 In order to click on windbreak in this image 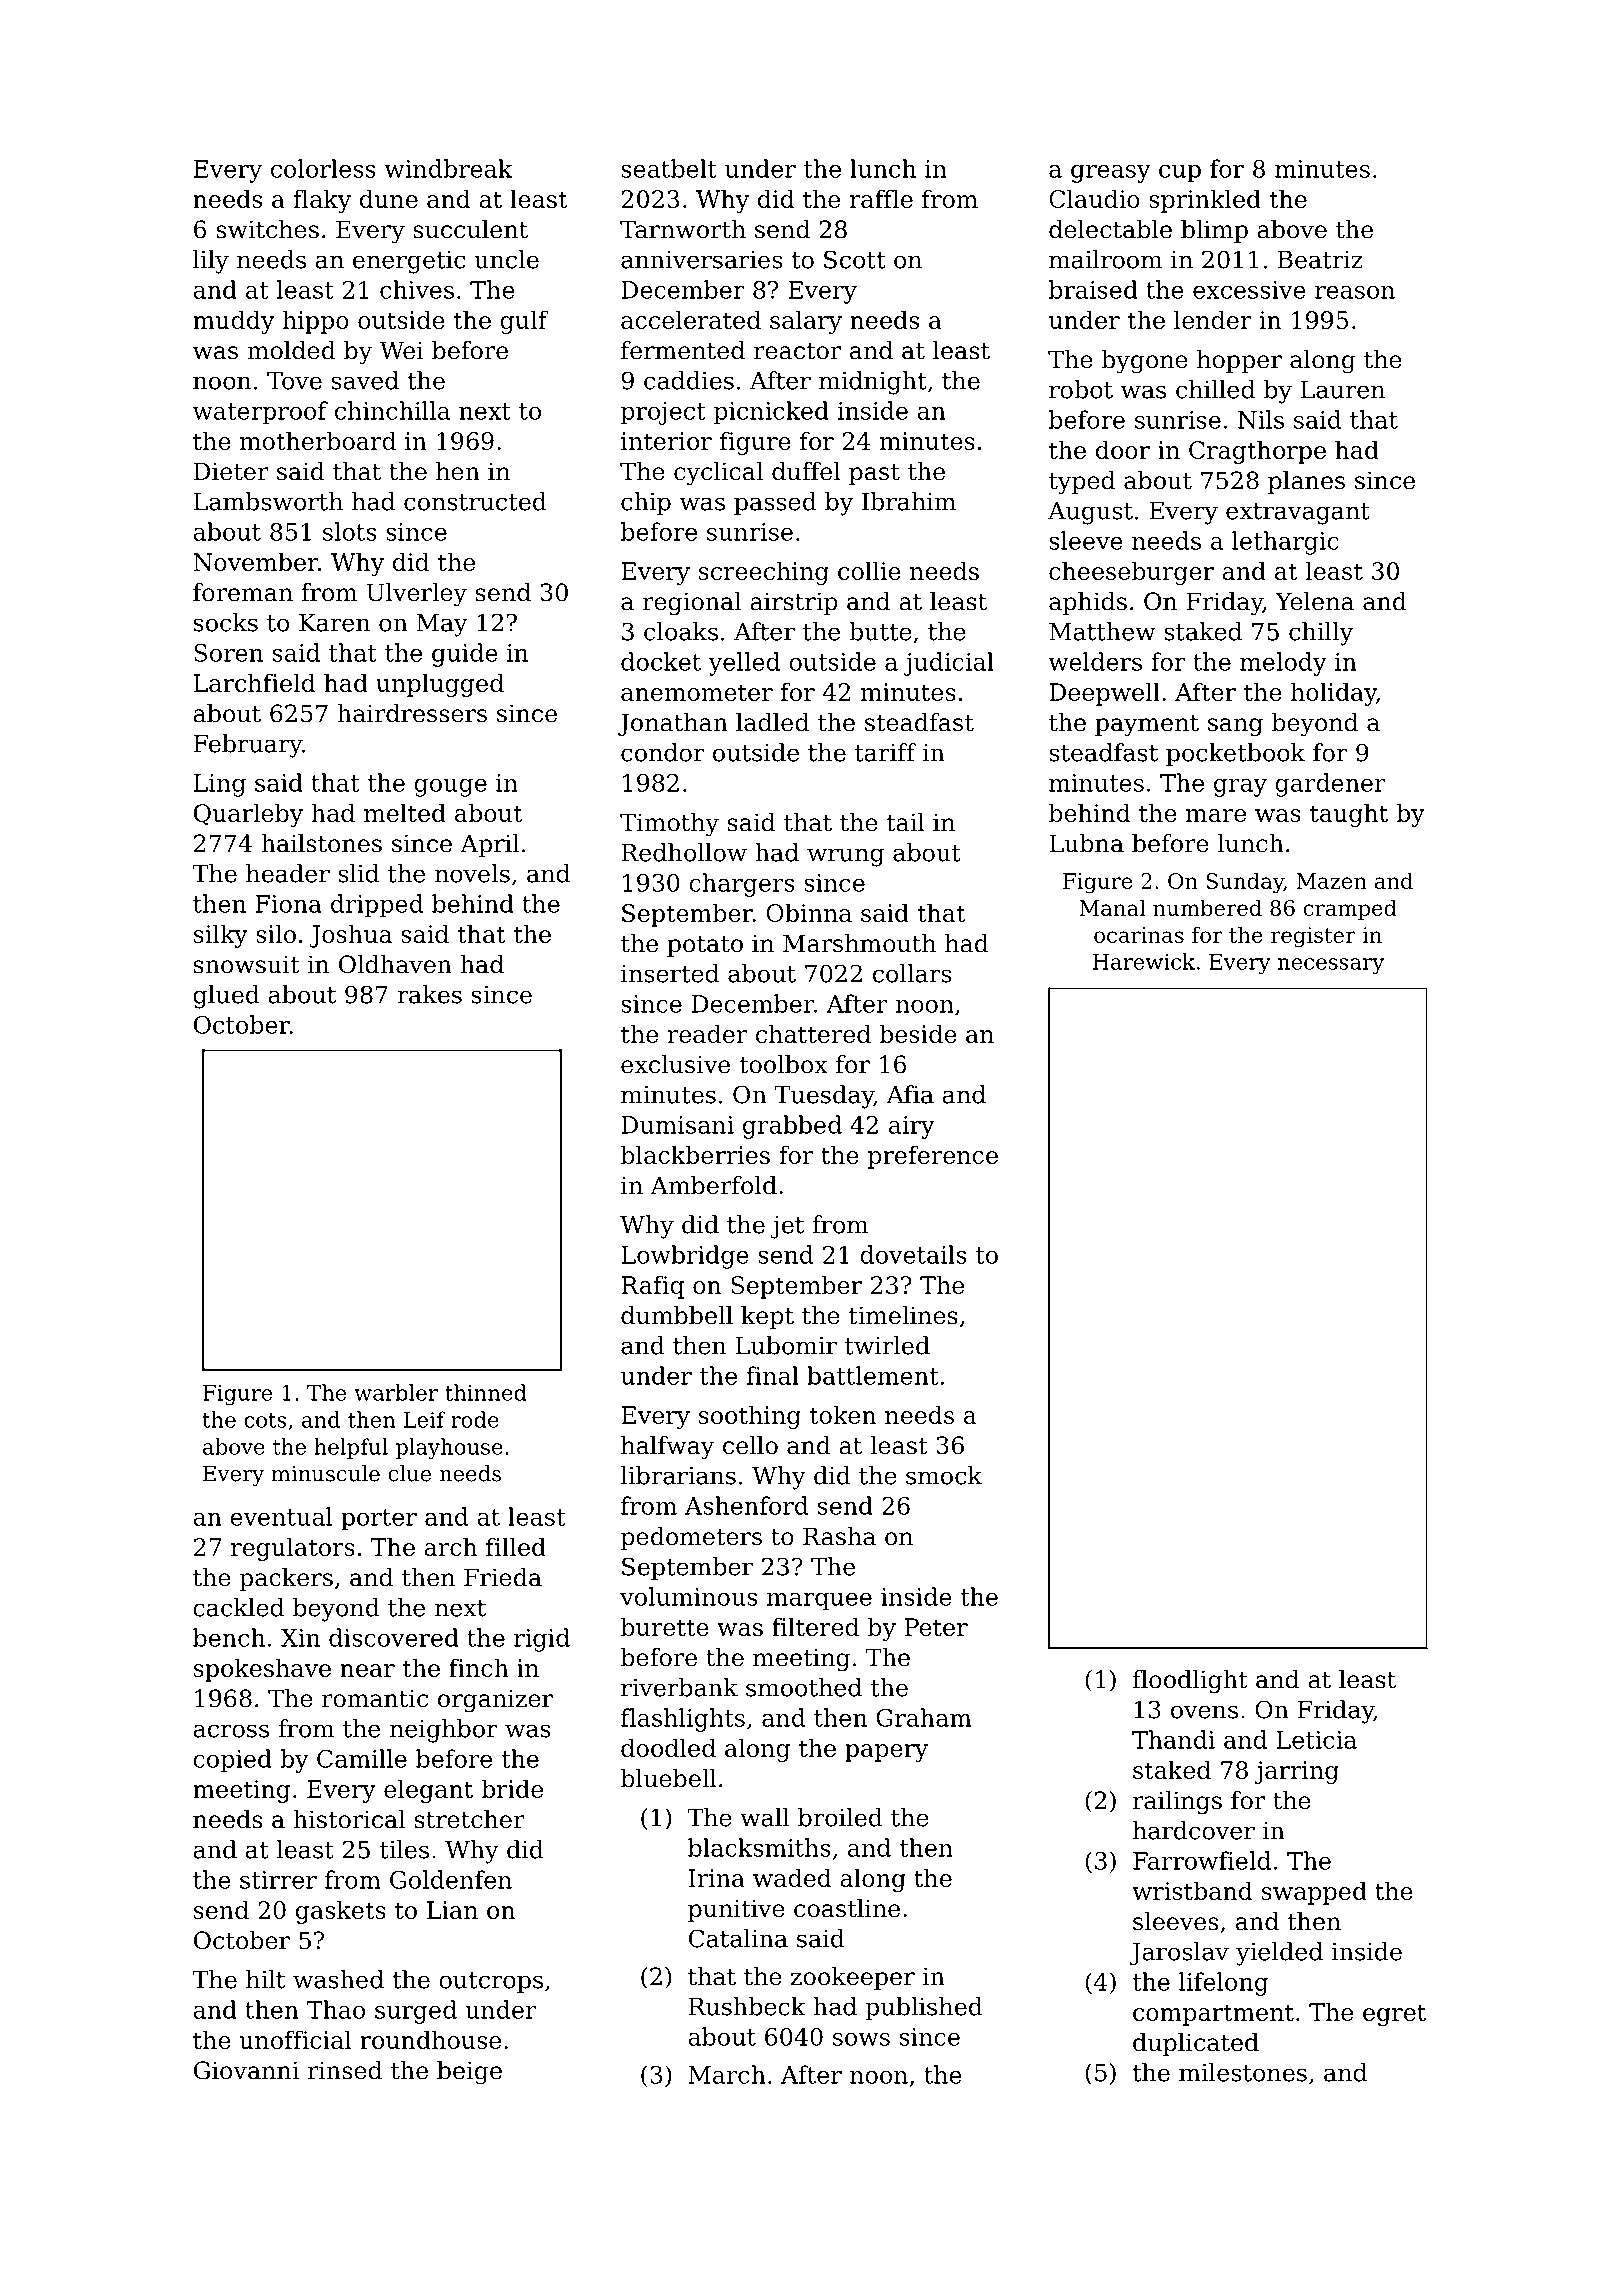, I will do `click(448, 168)`.
